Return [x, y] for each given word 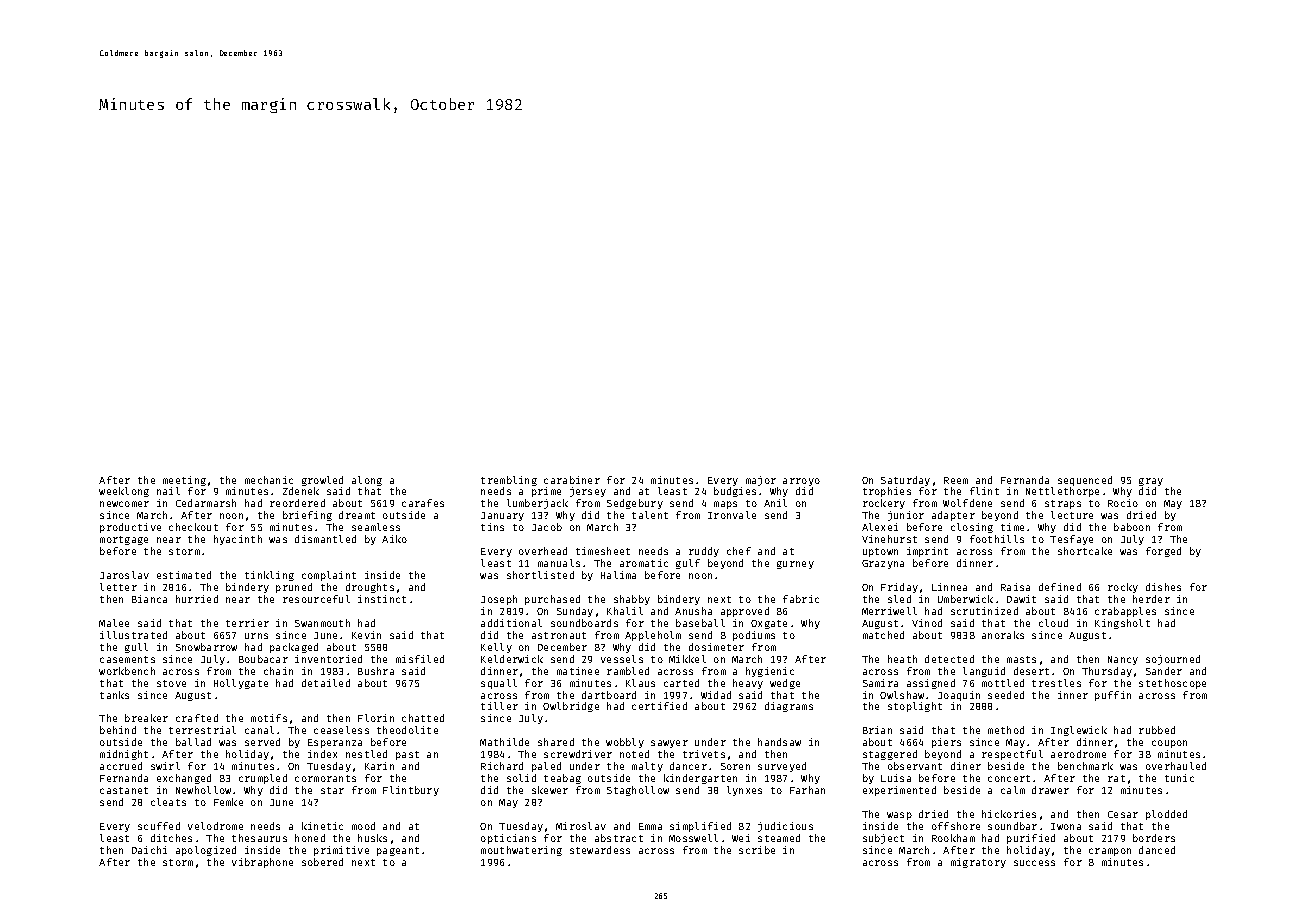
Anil [775, 503]
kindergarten [700, 779]
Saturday [905, 481]
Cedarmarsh [206, 503]
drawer [1050, 790]
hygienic [770, 672]
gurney [795, 565]
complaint [329, 576]
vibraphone [262, 863]
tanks [114, 695]
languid [984, 672]
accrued [121, 766]
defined [1060, 587]
